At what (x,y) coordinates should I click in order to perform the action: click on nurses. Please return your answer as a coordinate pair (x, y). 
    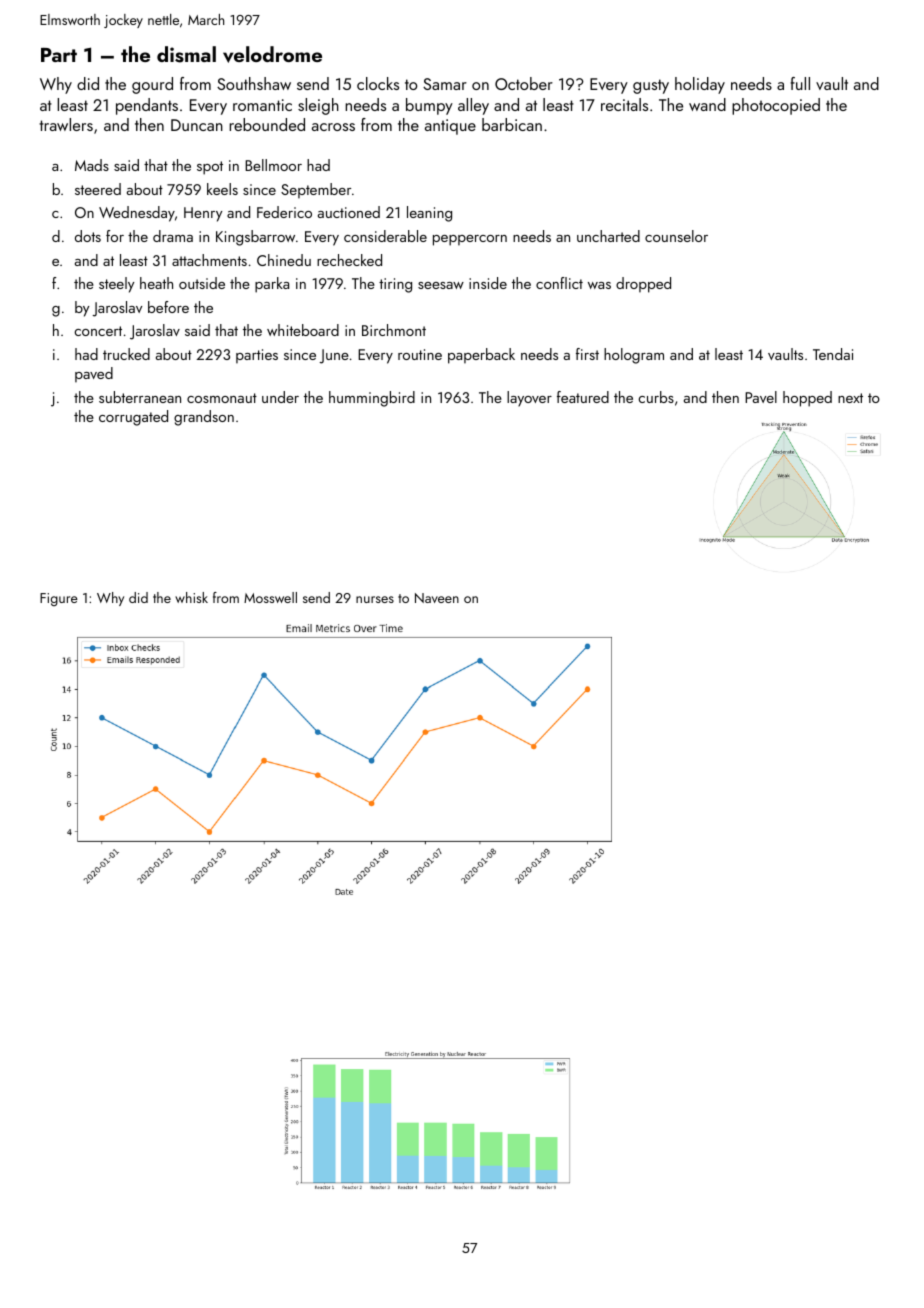
    Looking at the image, I should click on (375, 599).
